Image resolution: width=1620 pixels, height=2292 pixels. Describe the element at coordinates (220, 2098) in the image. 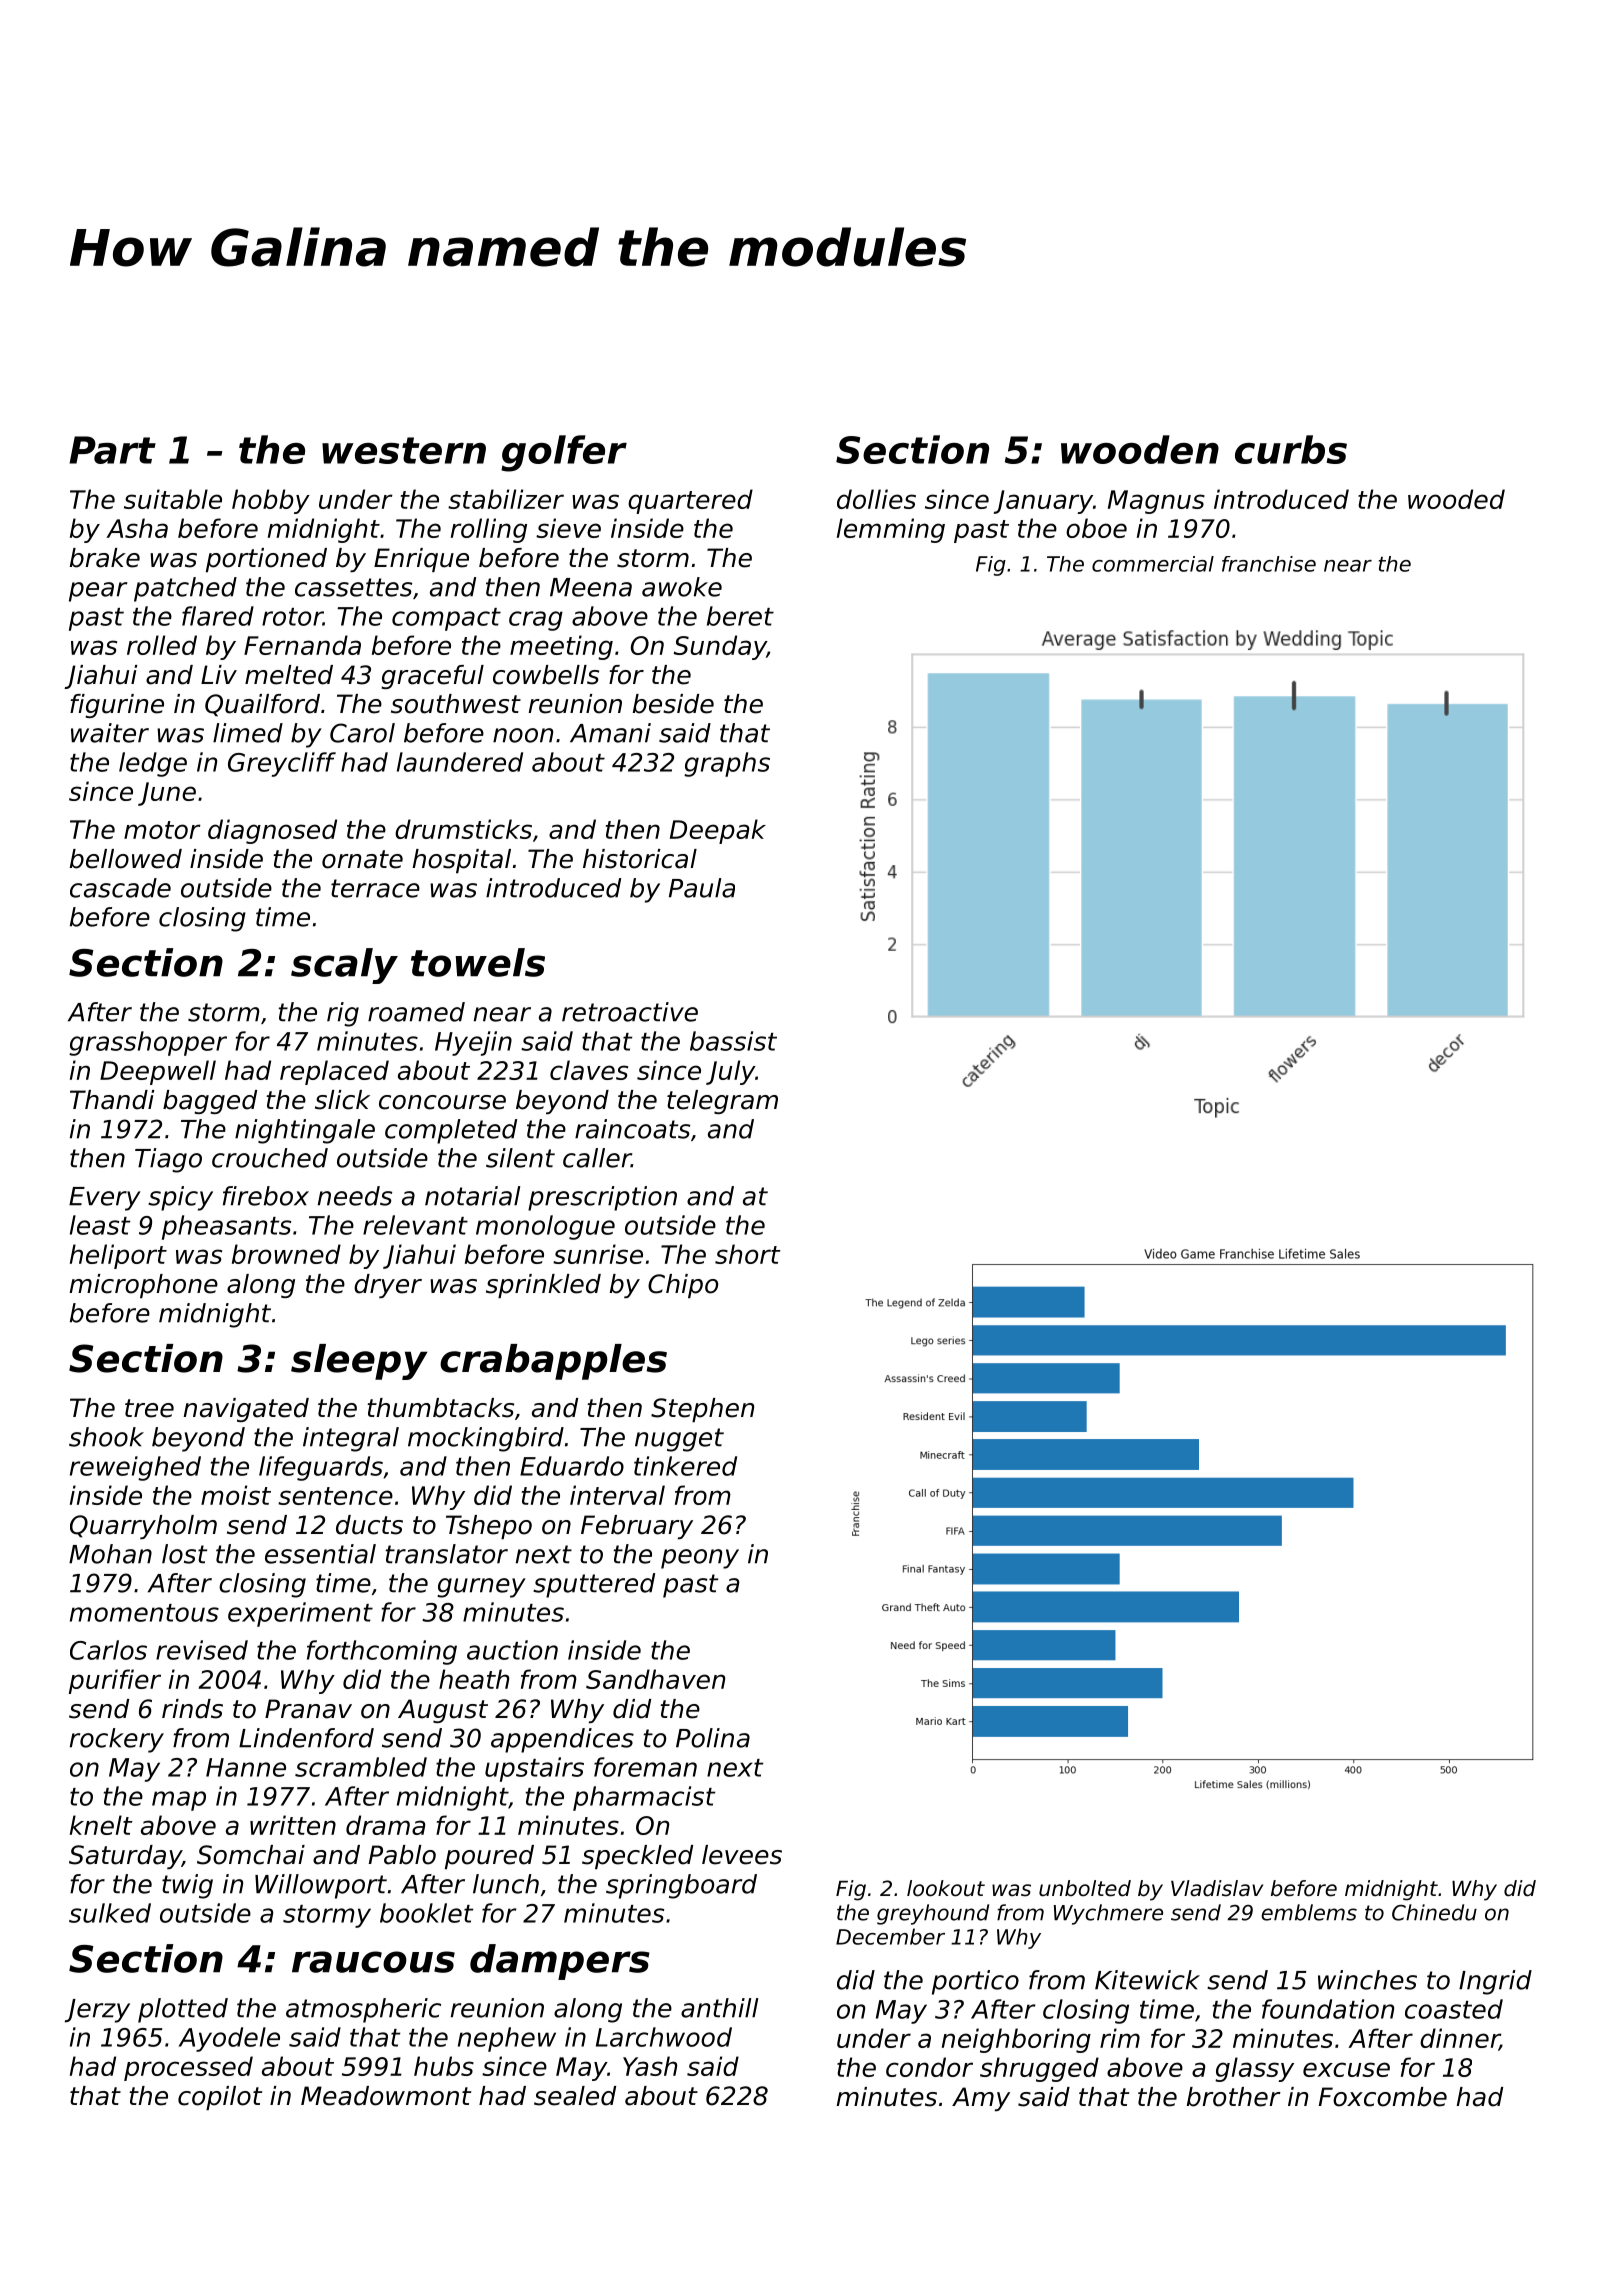

I see `copilot` at that location.
